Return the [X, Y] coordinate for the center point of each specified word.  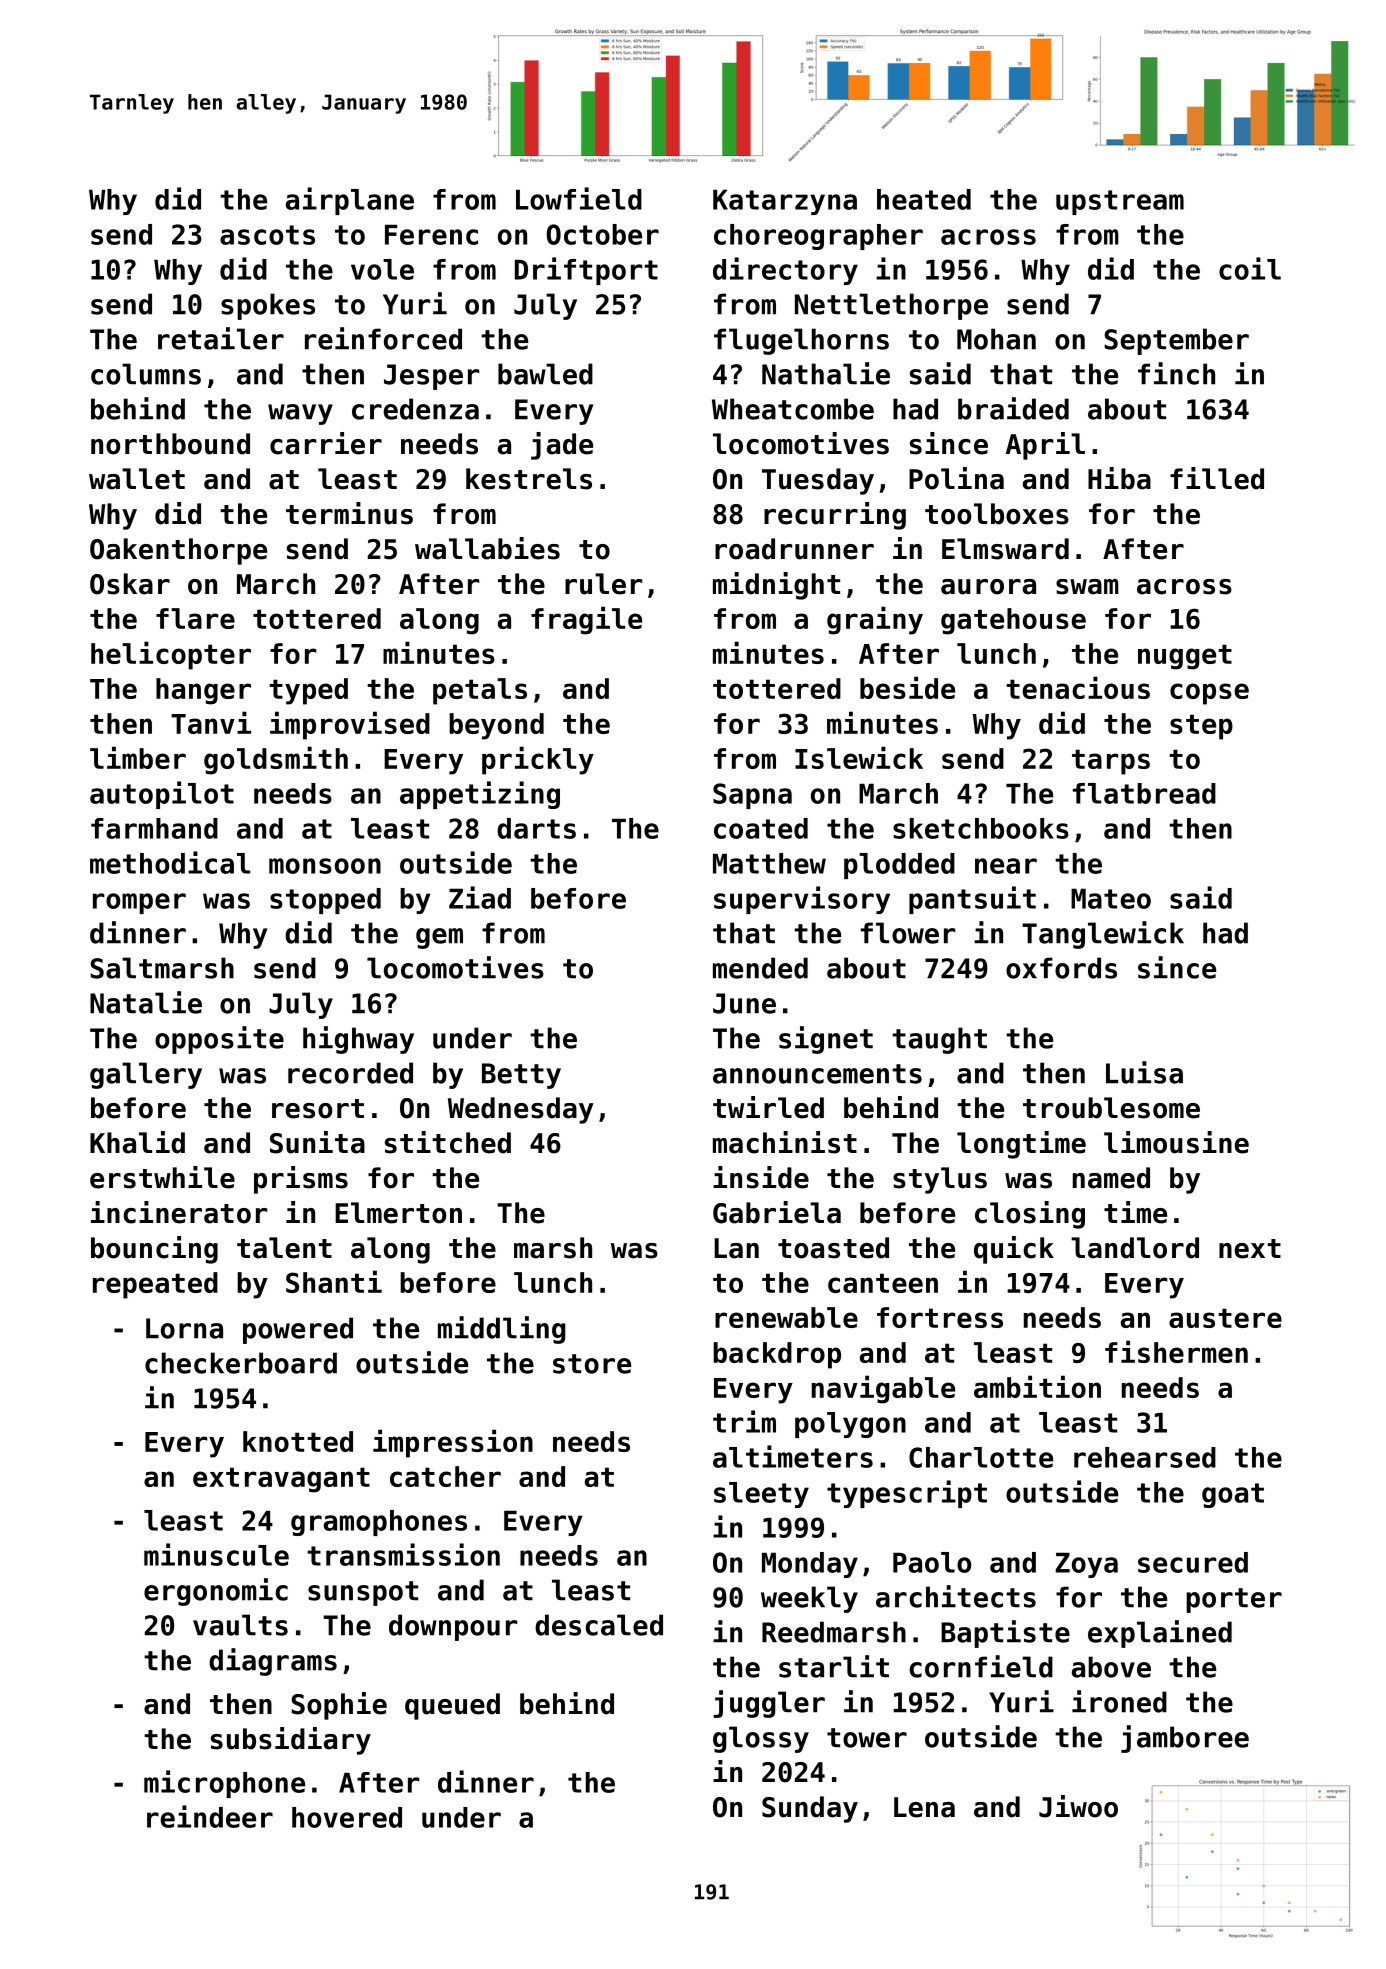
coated [761, 828]
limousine [1176, 1142]
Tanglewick [1103, 935]
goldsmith [276, 760]
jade [562, 446]
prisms [301, 1180]
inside [761, 1177]
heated [924, 199]
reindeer [210, 1816]
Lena [924, 1807]
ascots [267, 235]
